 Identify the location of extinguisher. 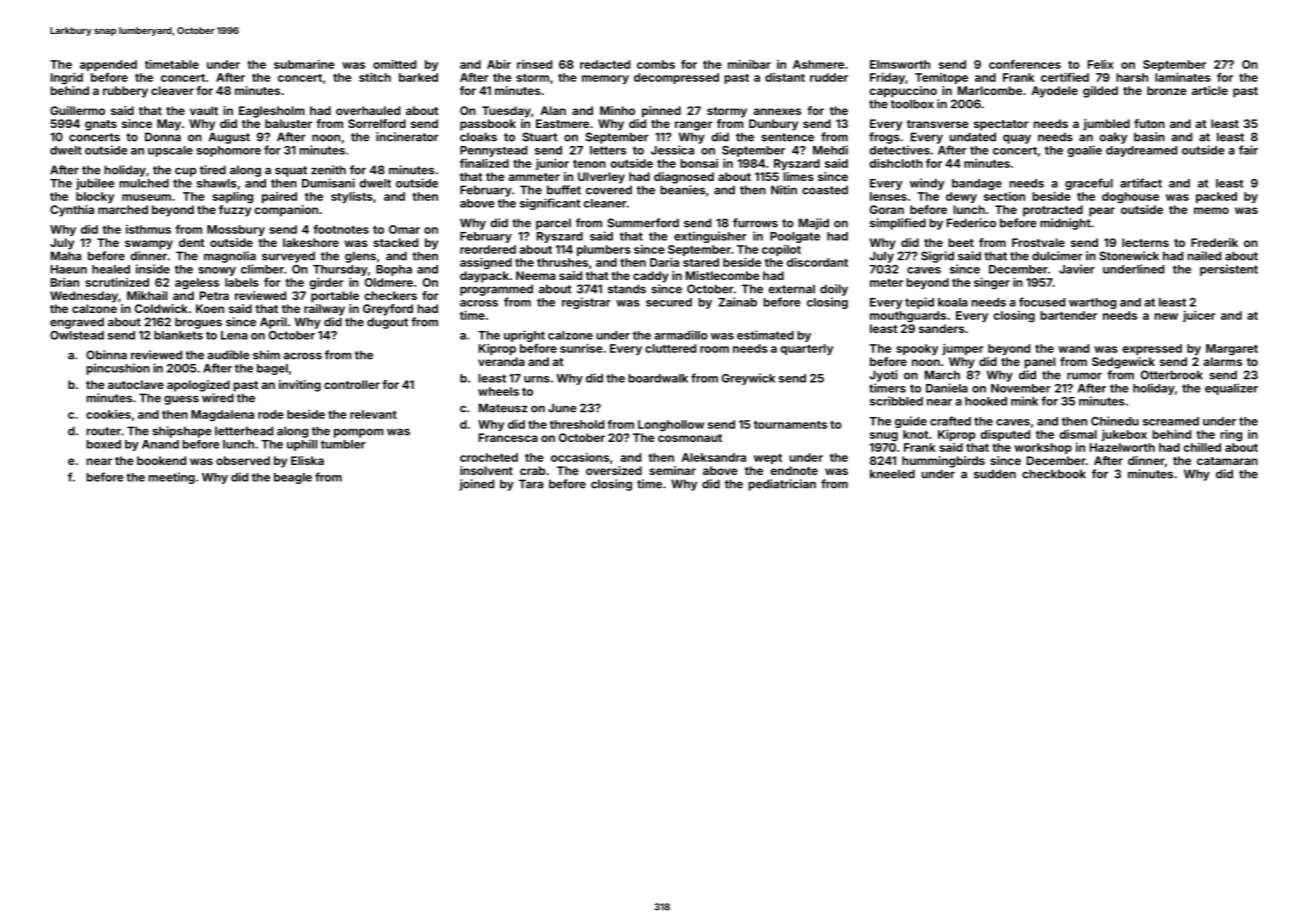
(710, 237).
